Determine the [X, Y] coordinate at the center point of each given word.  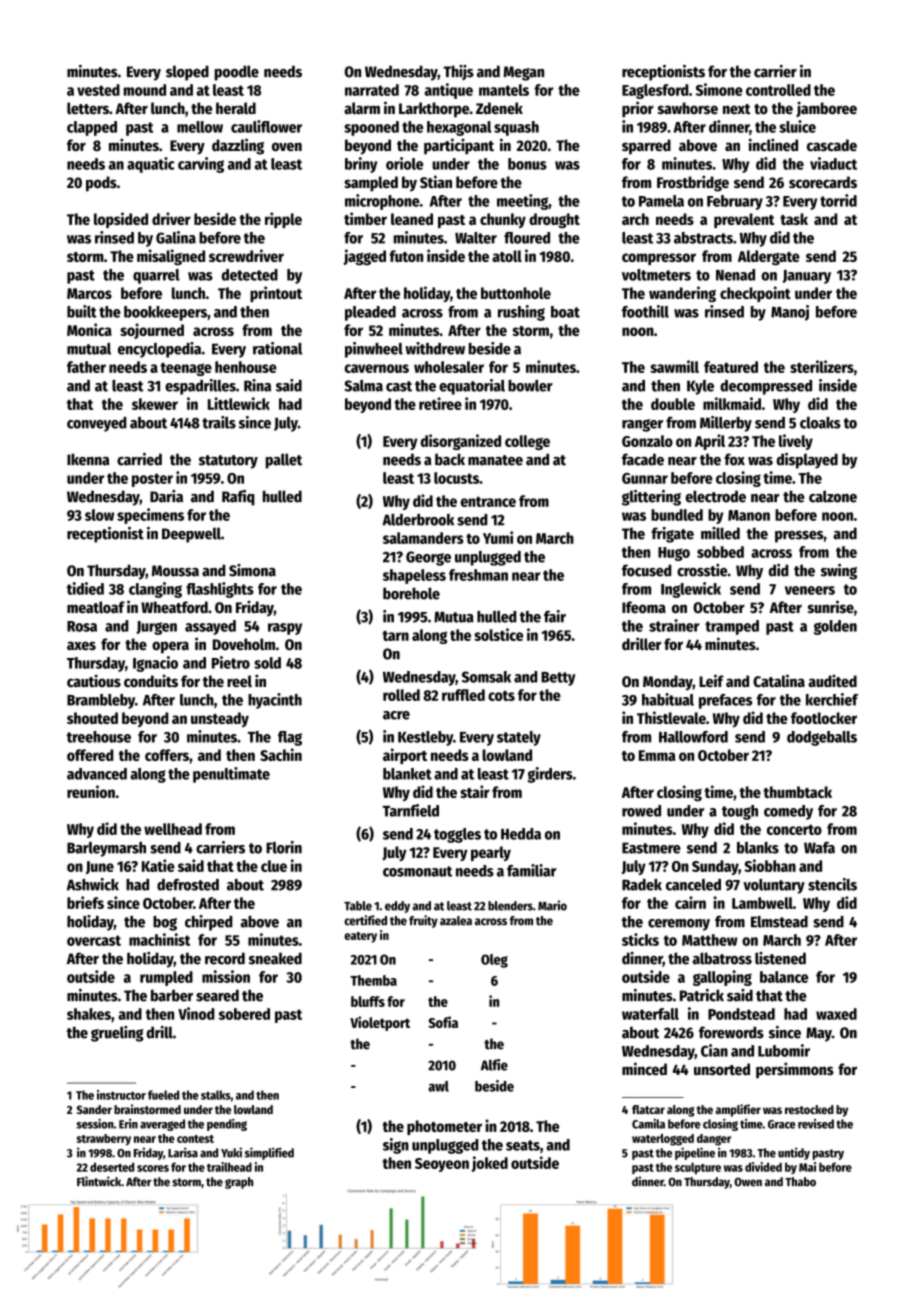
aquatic [151, 165]
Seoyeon [442, 1165]
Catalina [779, 680]
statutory [228, 462]
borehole [411, 593]
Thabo [800, 1182]
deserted [112, 1167]
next [737, 109]
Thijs [458, 73]
